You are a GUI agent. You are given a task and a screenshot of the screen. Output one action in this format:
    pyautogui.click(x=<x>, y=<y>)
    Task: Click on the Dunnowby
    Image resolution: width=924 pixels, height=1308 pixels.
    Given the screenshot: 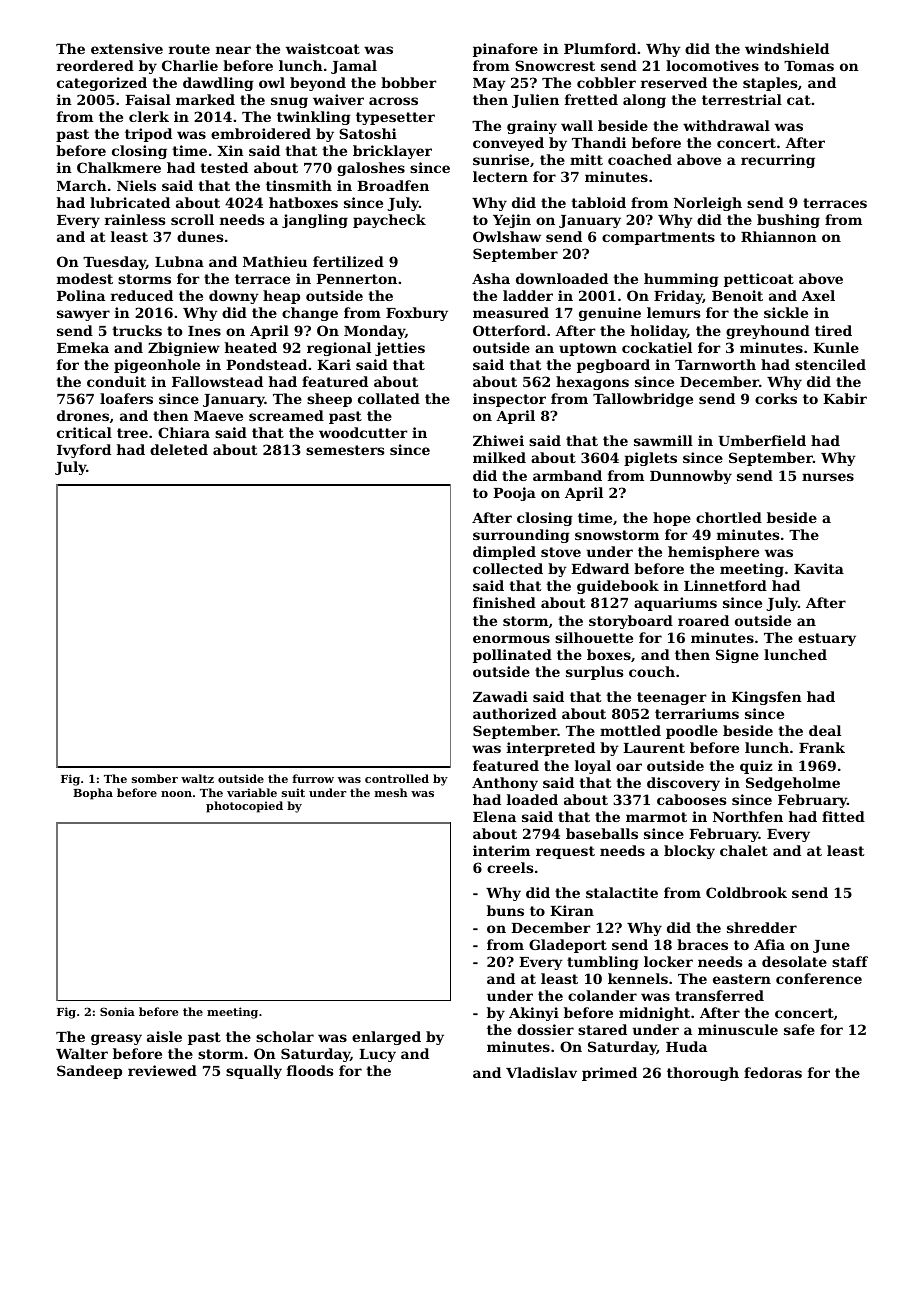 What is the action you would take?
    pyautogui.click(x=691, y=477)
